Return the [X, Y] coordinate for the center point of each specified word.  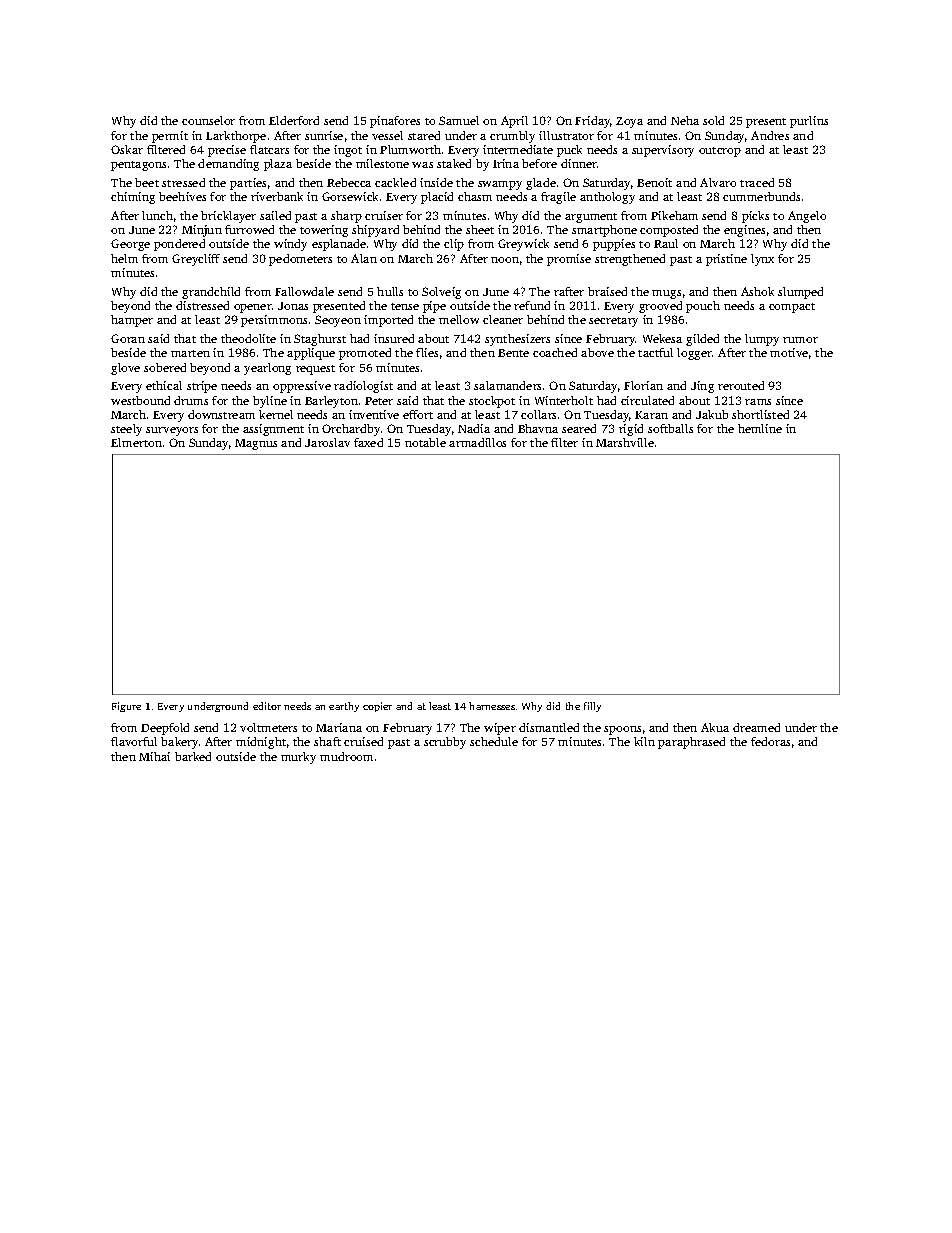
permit [170, 137]
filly [592, 707]
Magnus [256, 444]
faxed [368, 442]
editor [267, 706]
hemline [760, 428]
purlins [809, 122]
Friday [592, 122]
